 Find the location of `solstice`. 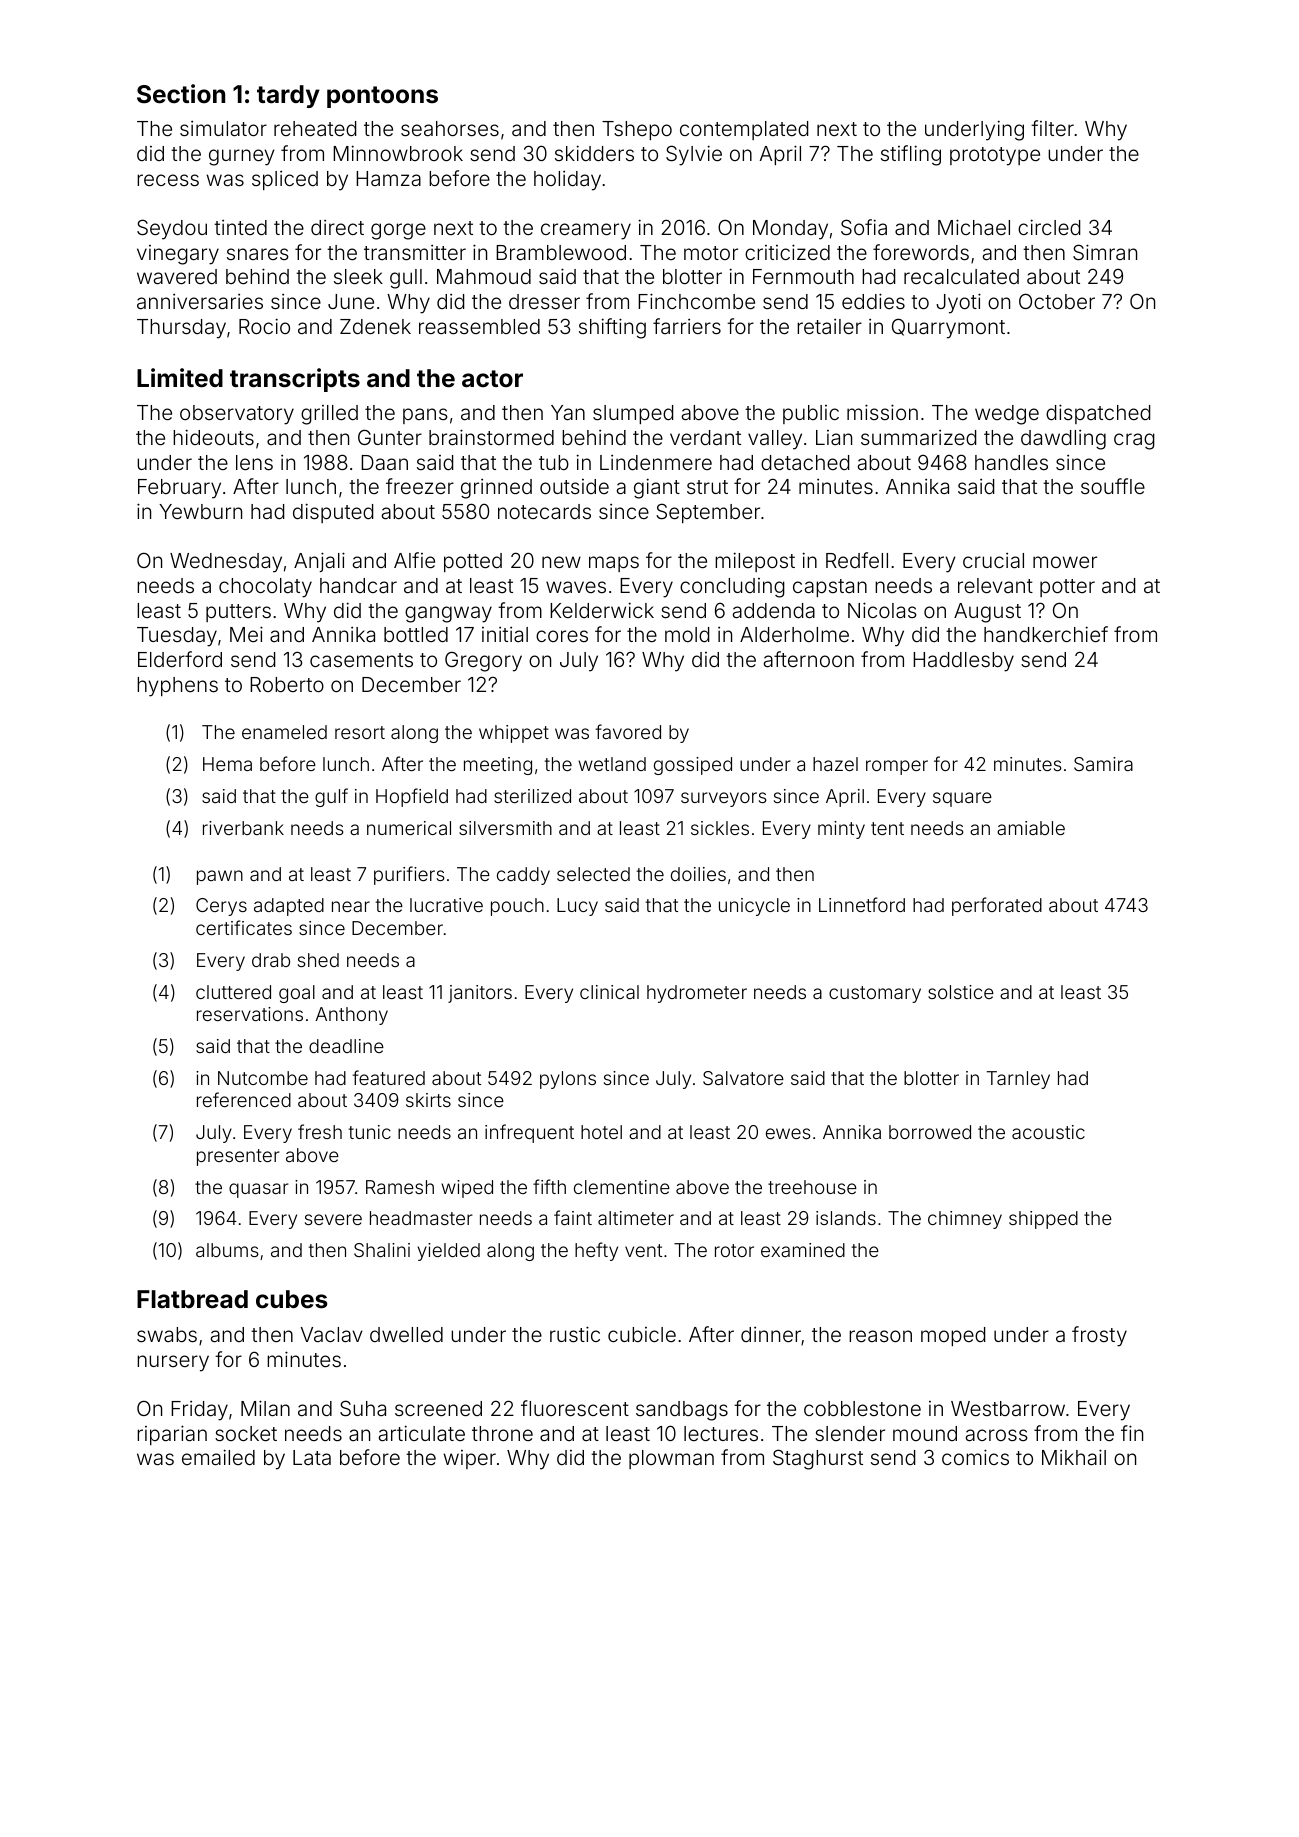

solstice is located at coordinates (961, 992).
